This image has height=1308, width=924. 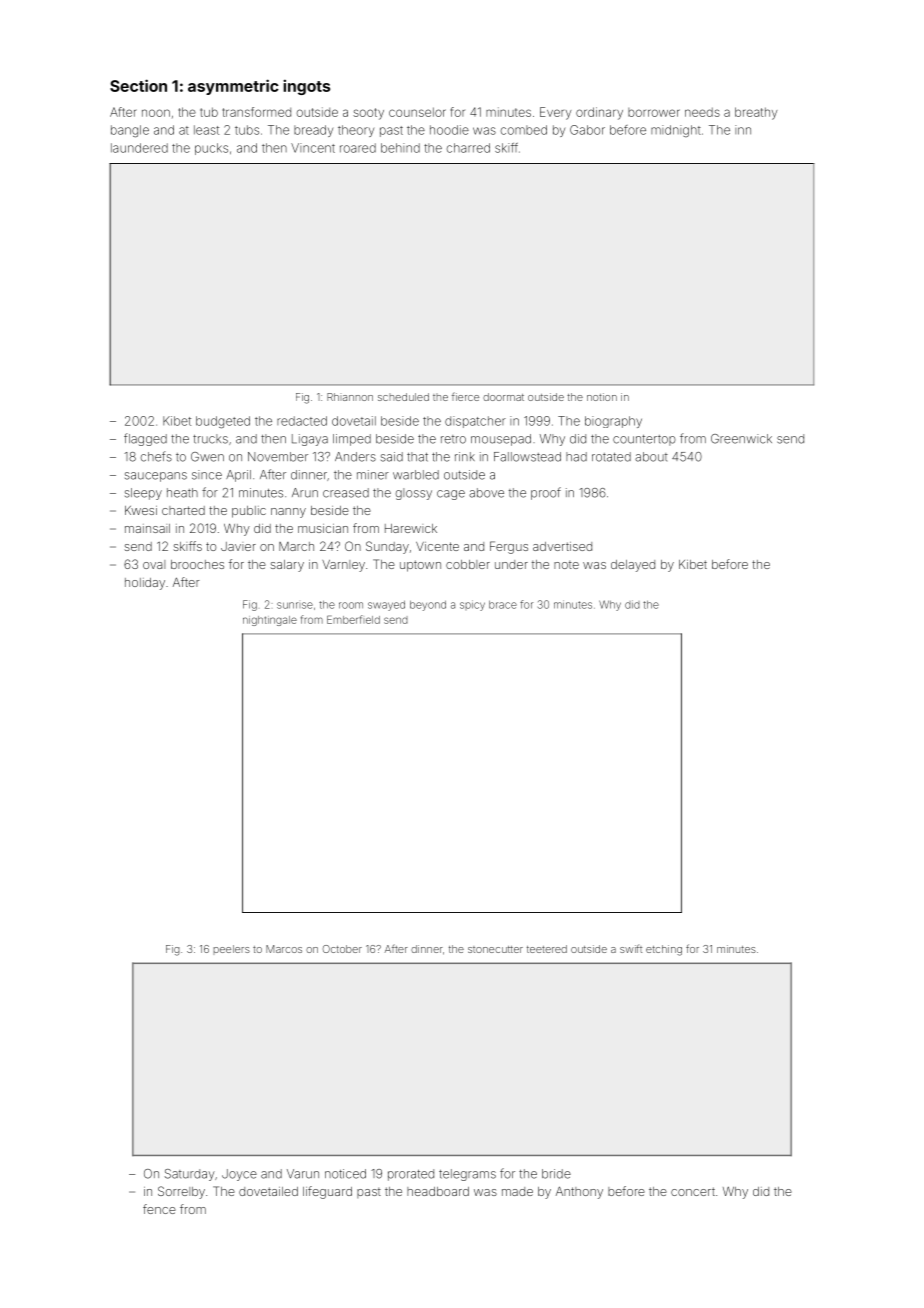 I want to click on Greenwick, so click(x=741, y=439).
